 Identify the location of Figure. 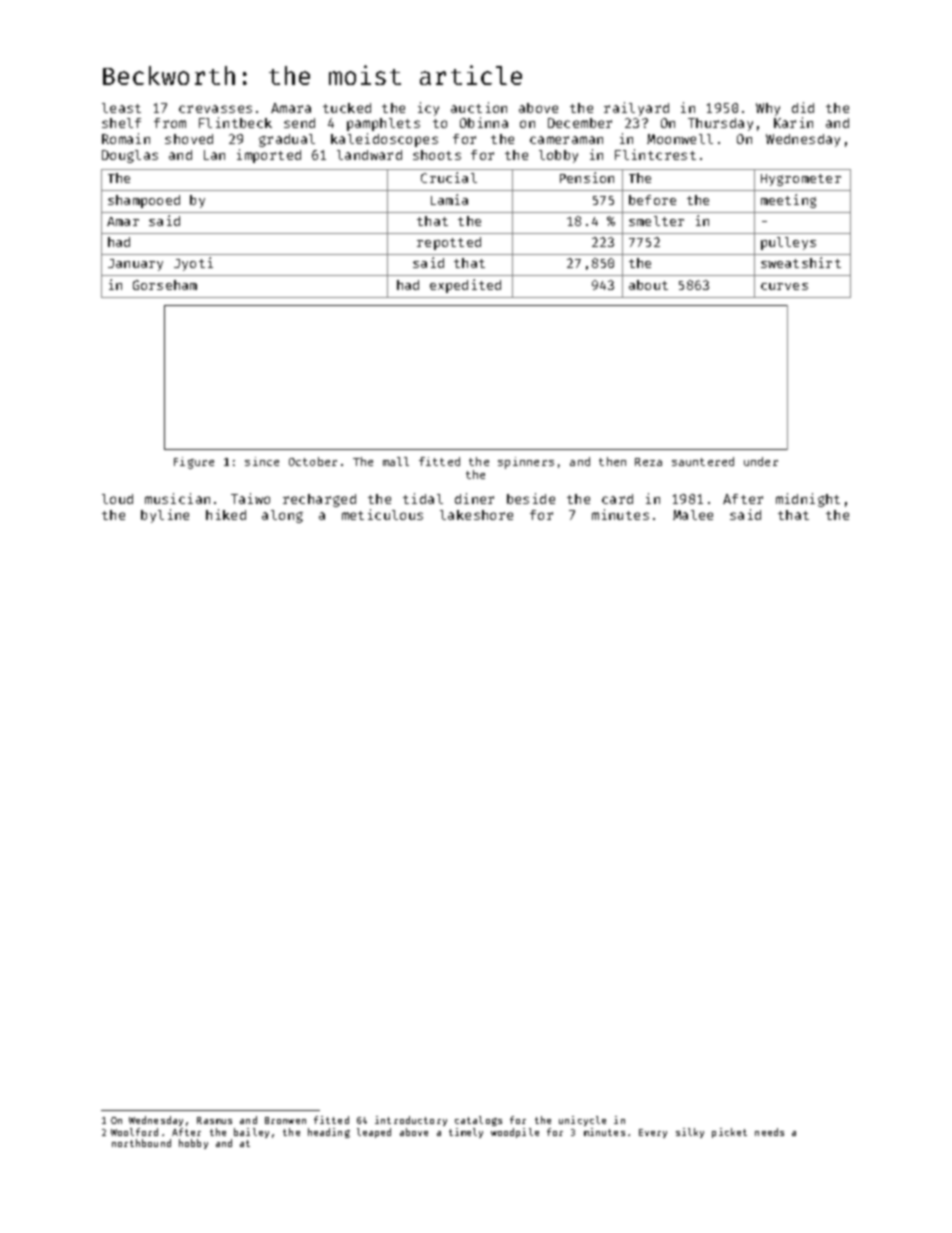
(194, 463).
